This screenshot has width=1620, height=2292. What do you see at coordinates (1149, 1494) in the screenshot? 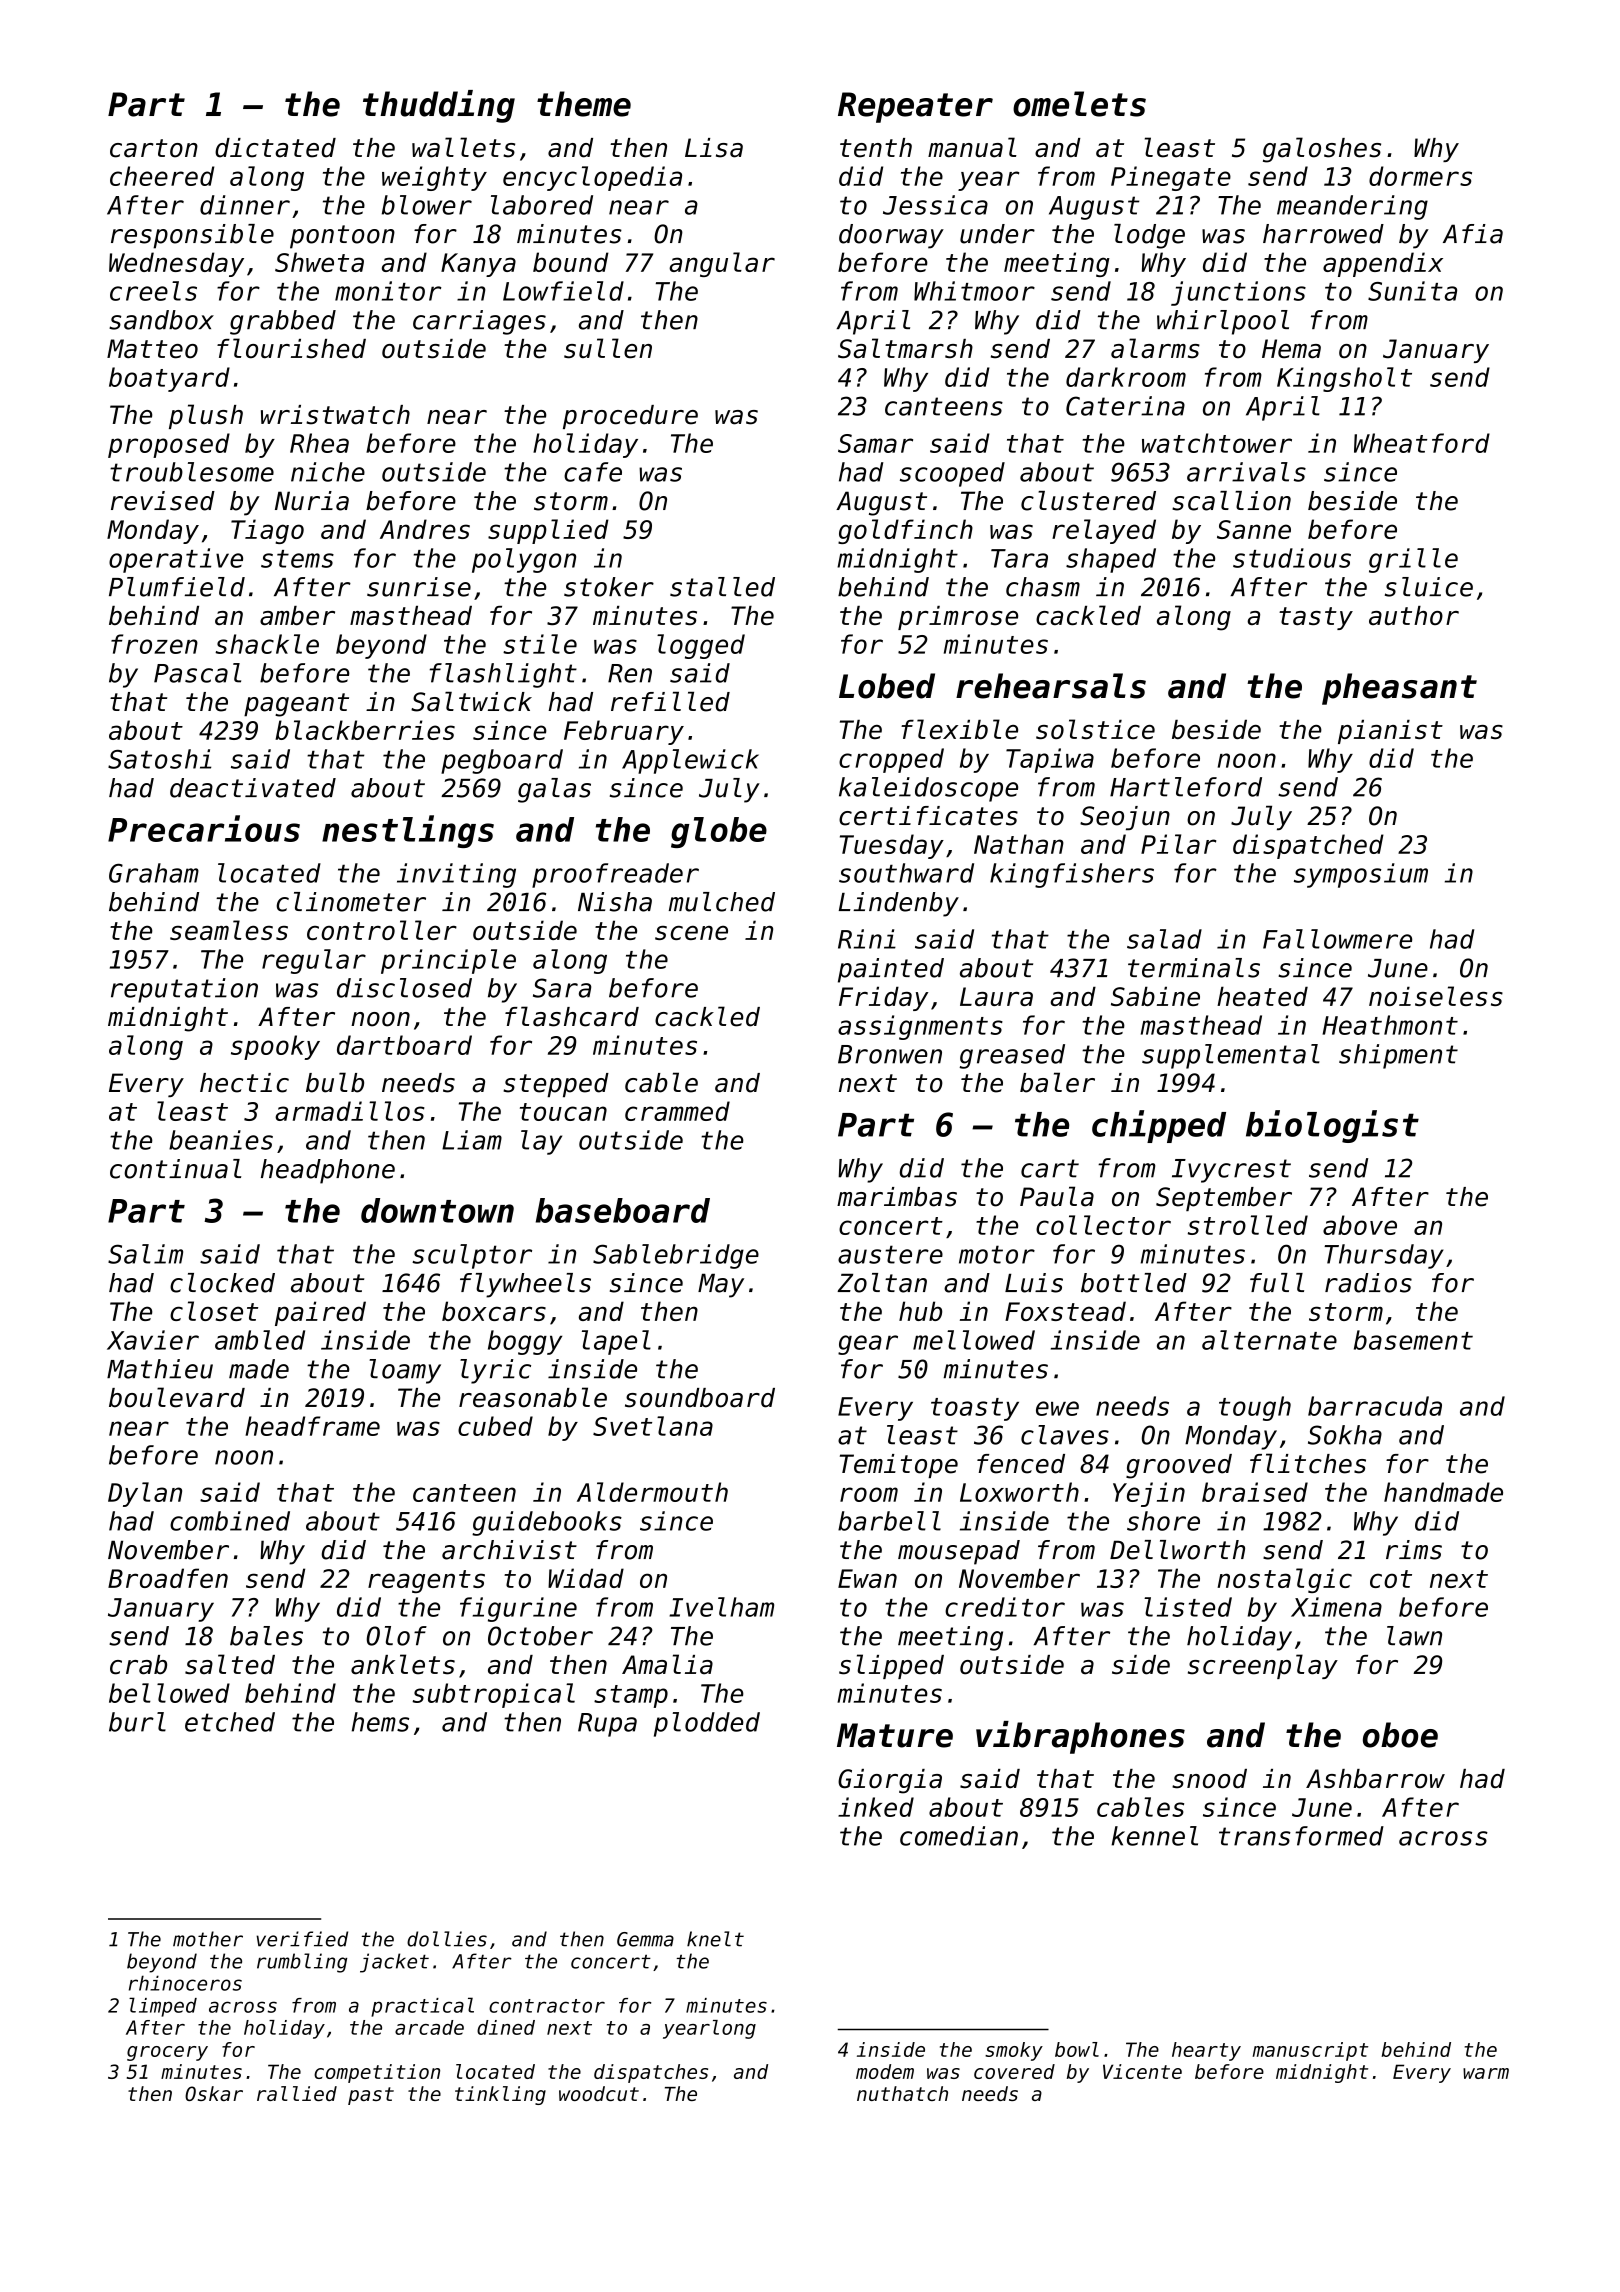
I see `Yejin` at bounding box center [1149, 1494].
